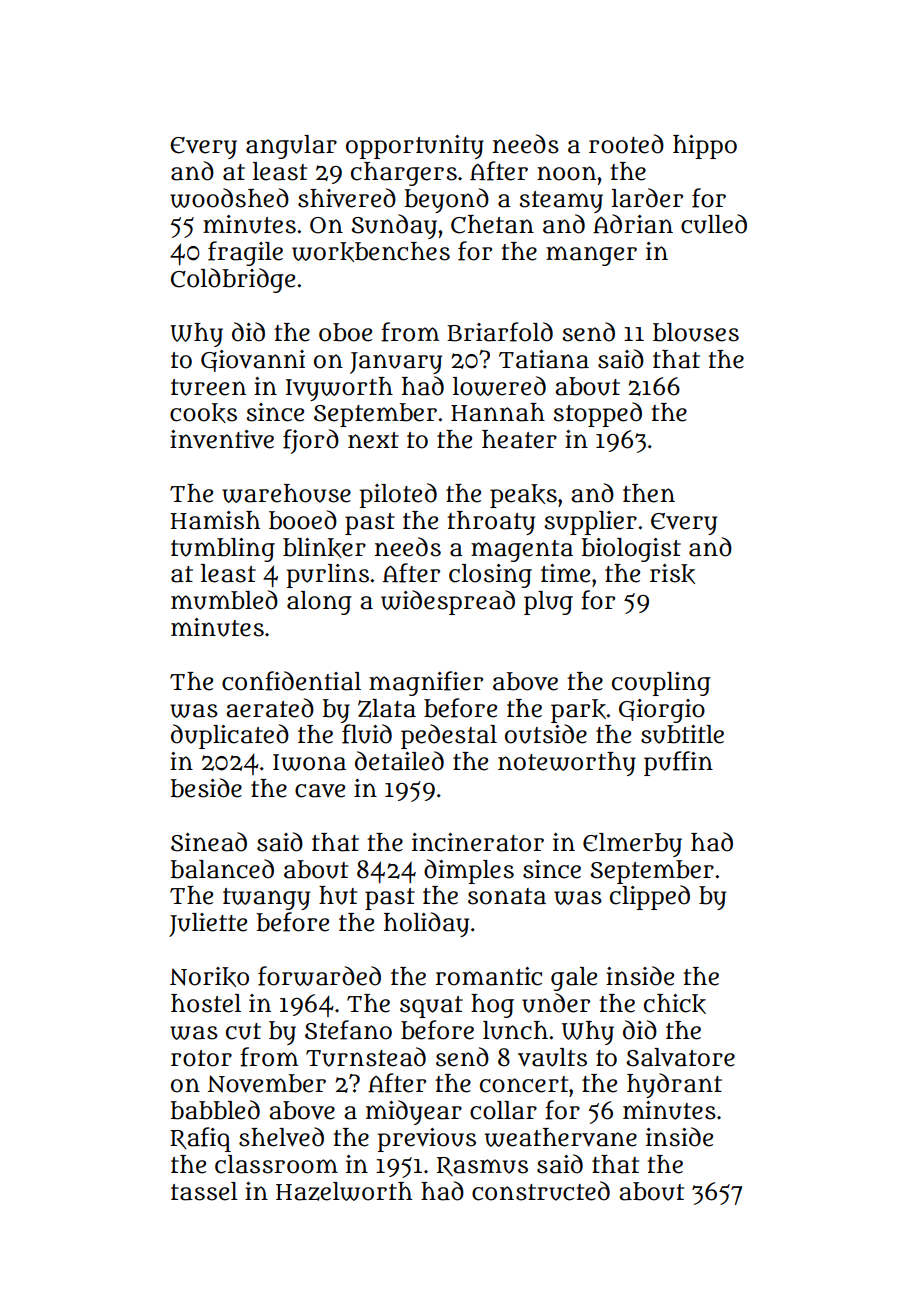 This page has height=1311, width=924. What do you see at coordinates (680, 1057) in the page?
I see `Salvatore` at bounding box center [680, 1057].
